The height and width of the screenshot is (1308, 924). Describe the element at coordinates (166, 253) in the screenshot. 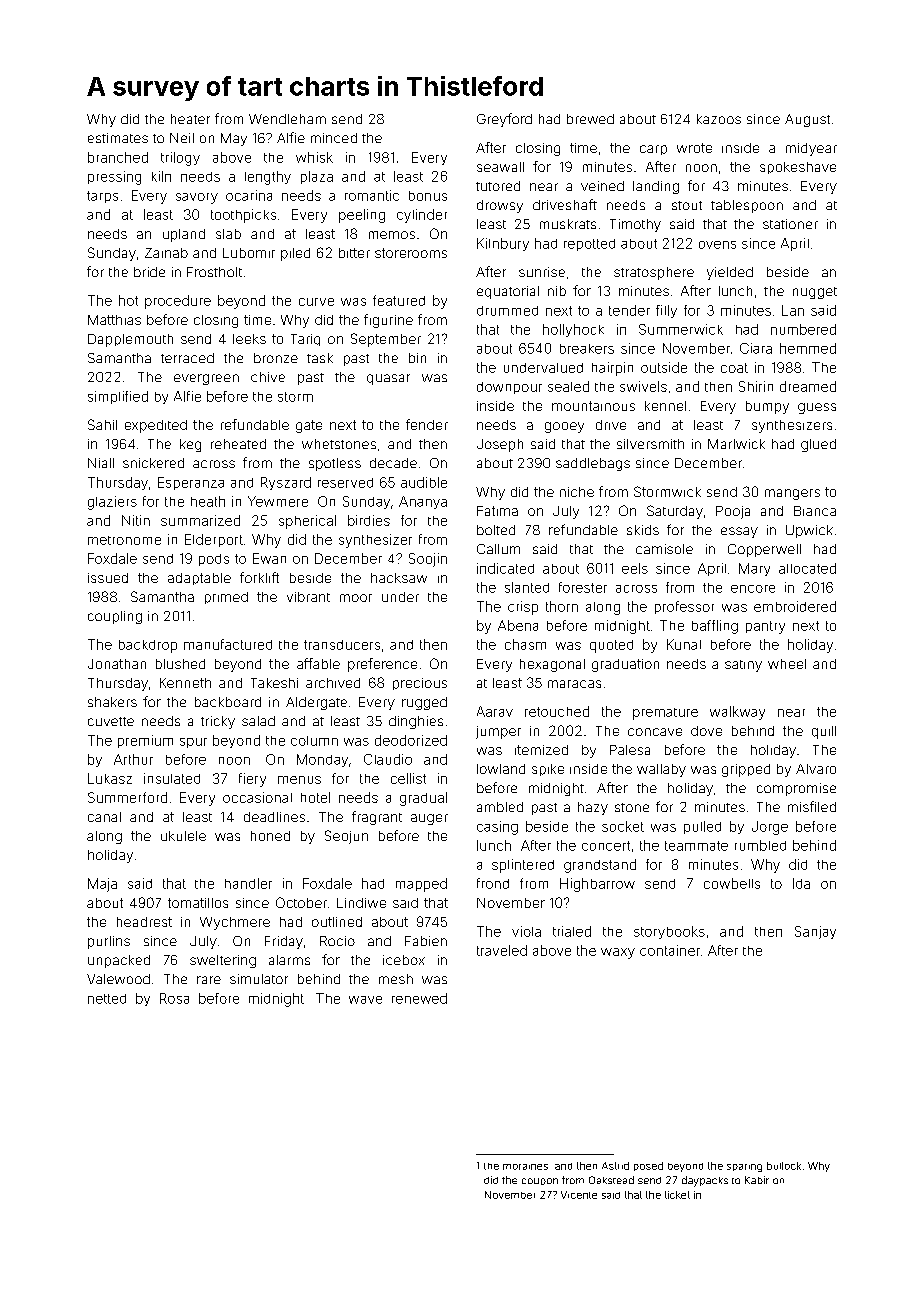

I see `Zainab` at that location.
